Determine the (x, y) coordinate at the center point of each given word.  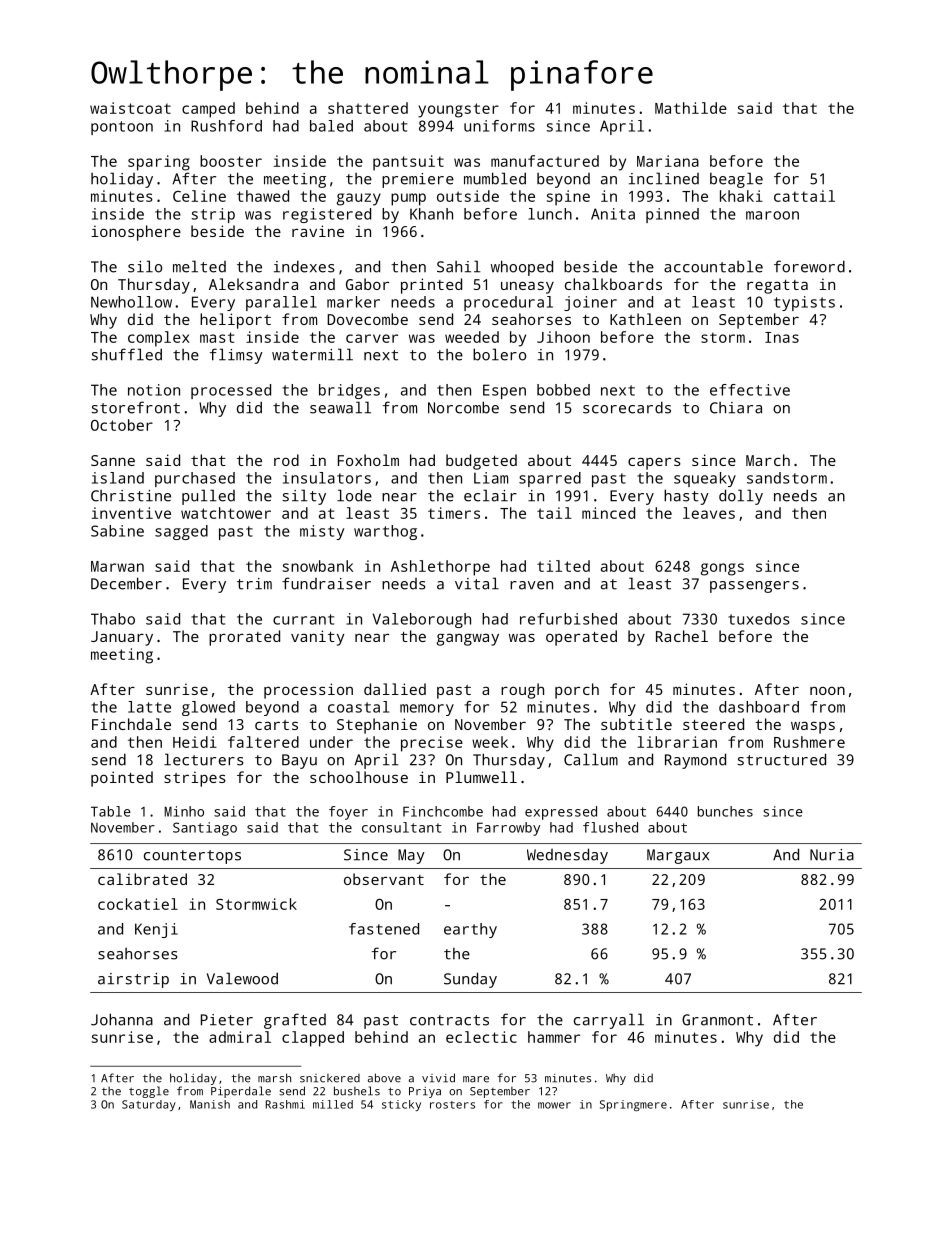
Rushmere (809, 742)
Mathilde (691, 108)
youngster (458, 110)
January (122, 638)
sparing (159, 163)
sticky (401, 1105)
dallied (395, 689)
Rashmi (285, 1104)
